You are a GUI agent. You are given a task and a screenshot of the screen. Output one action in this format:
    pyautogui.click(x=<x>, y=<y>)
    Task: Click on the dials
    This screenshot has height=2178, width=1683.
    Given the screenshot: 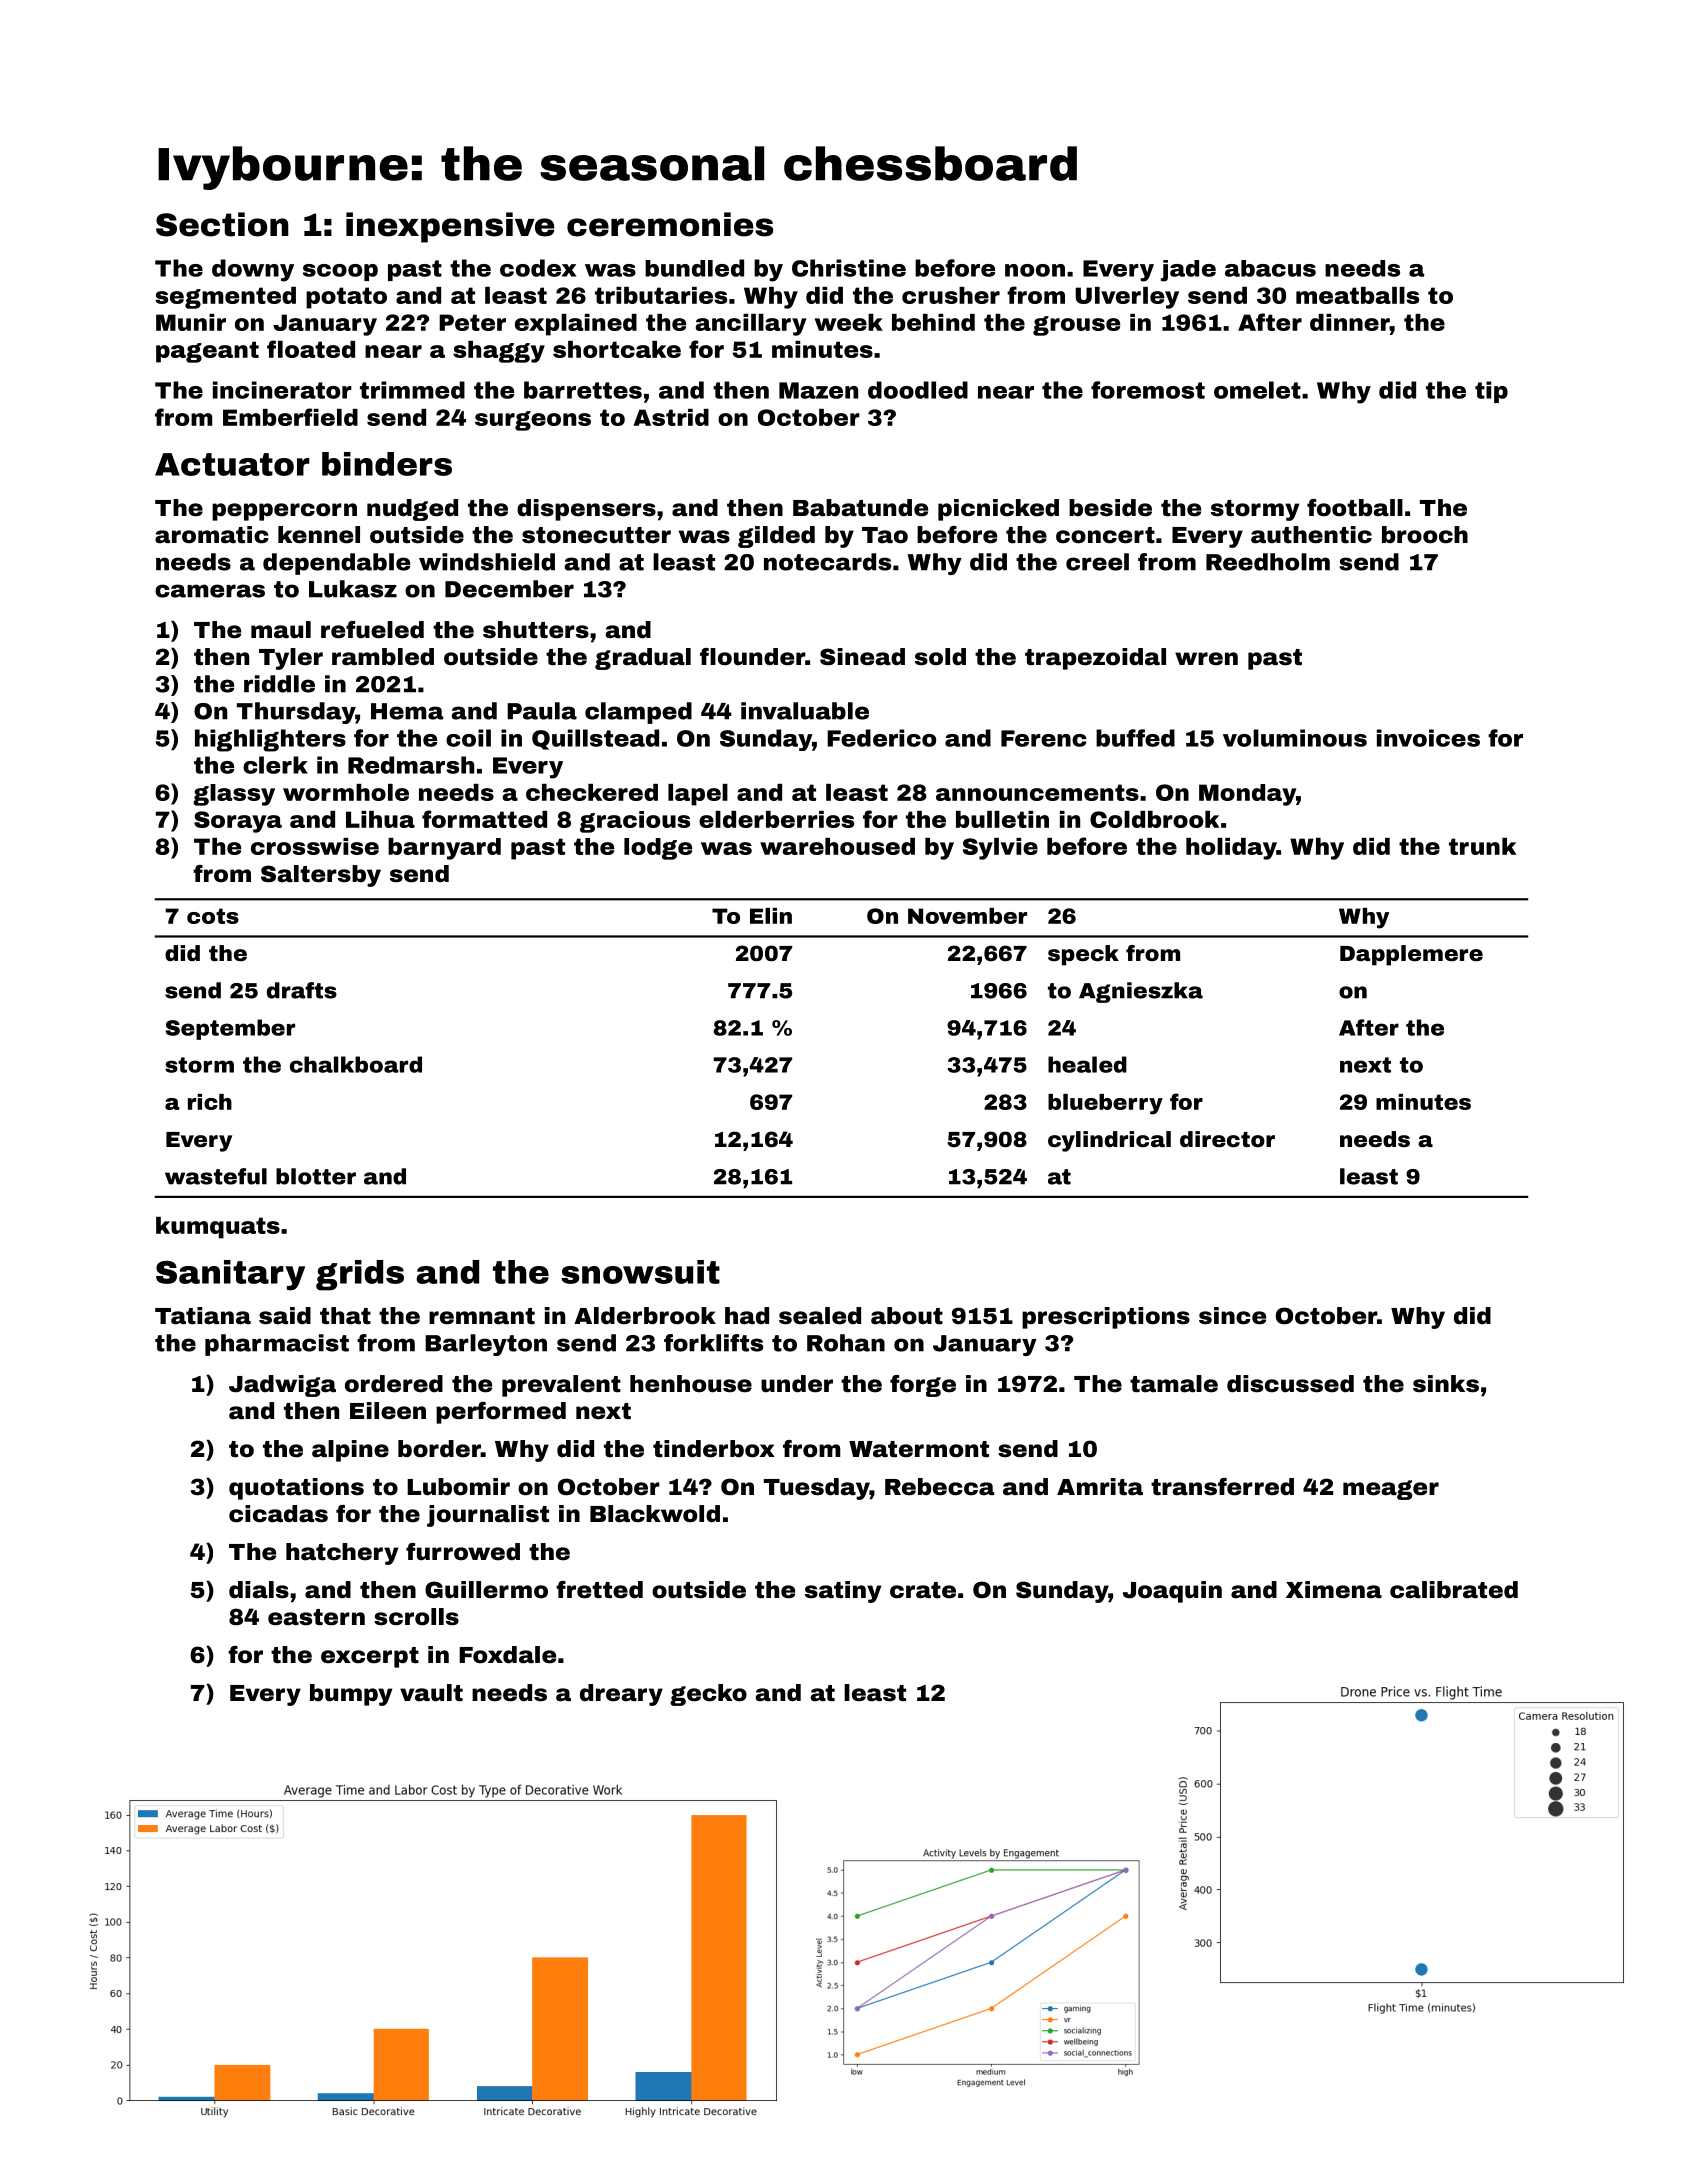 What is the action you would take?
    pyautogui.click(x=259, y=1590)
